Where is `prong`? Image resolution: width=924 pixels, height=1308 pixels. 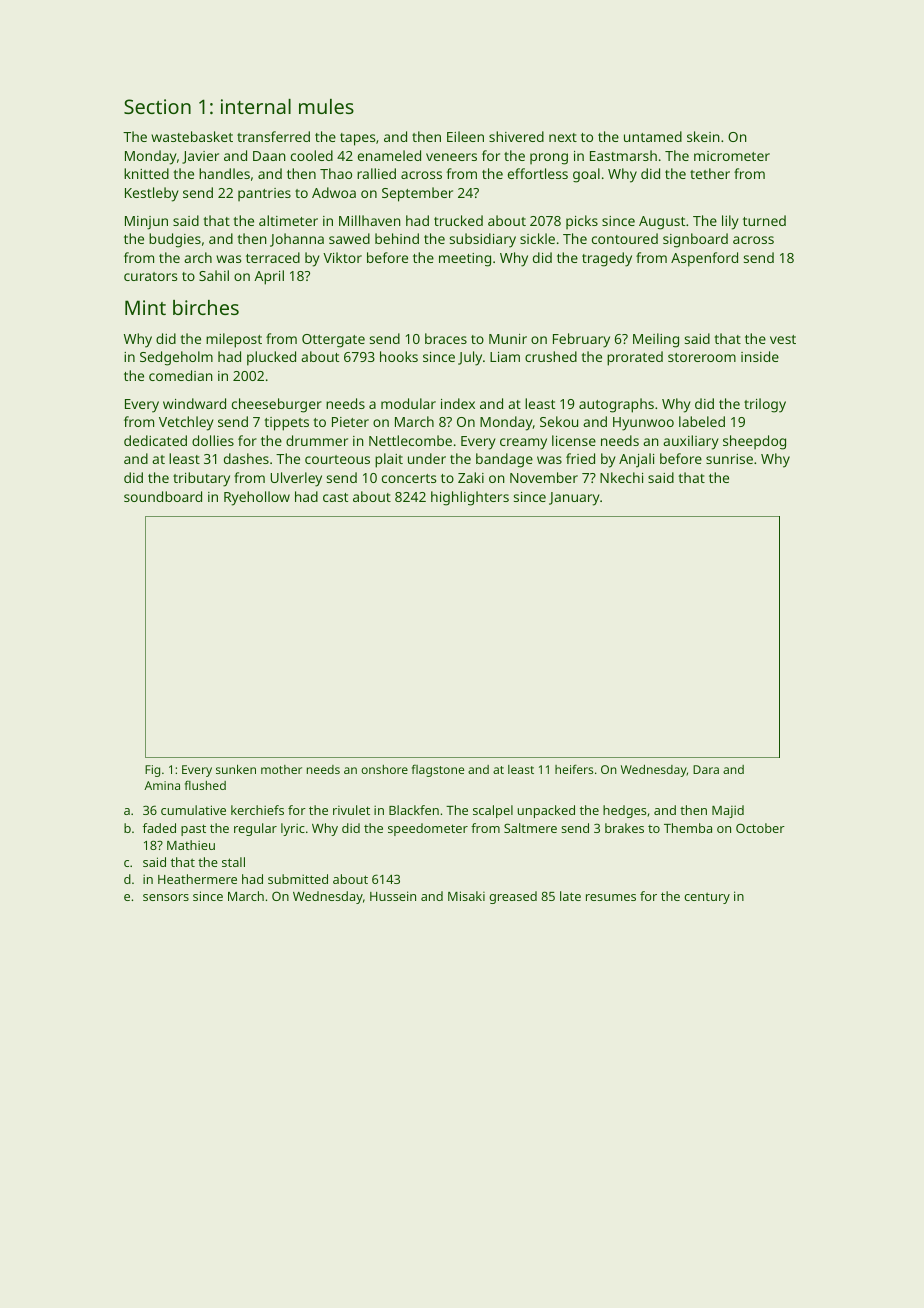 prong is located at coordinates (549, 159).
